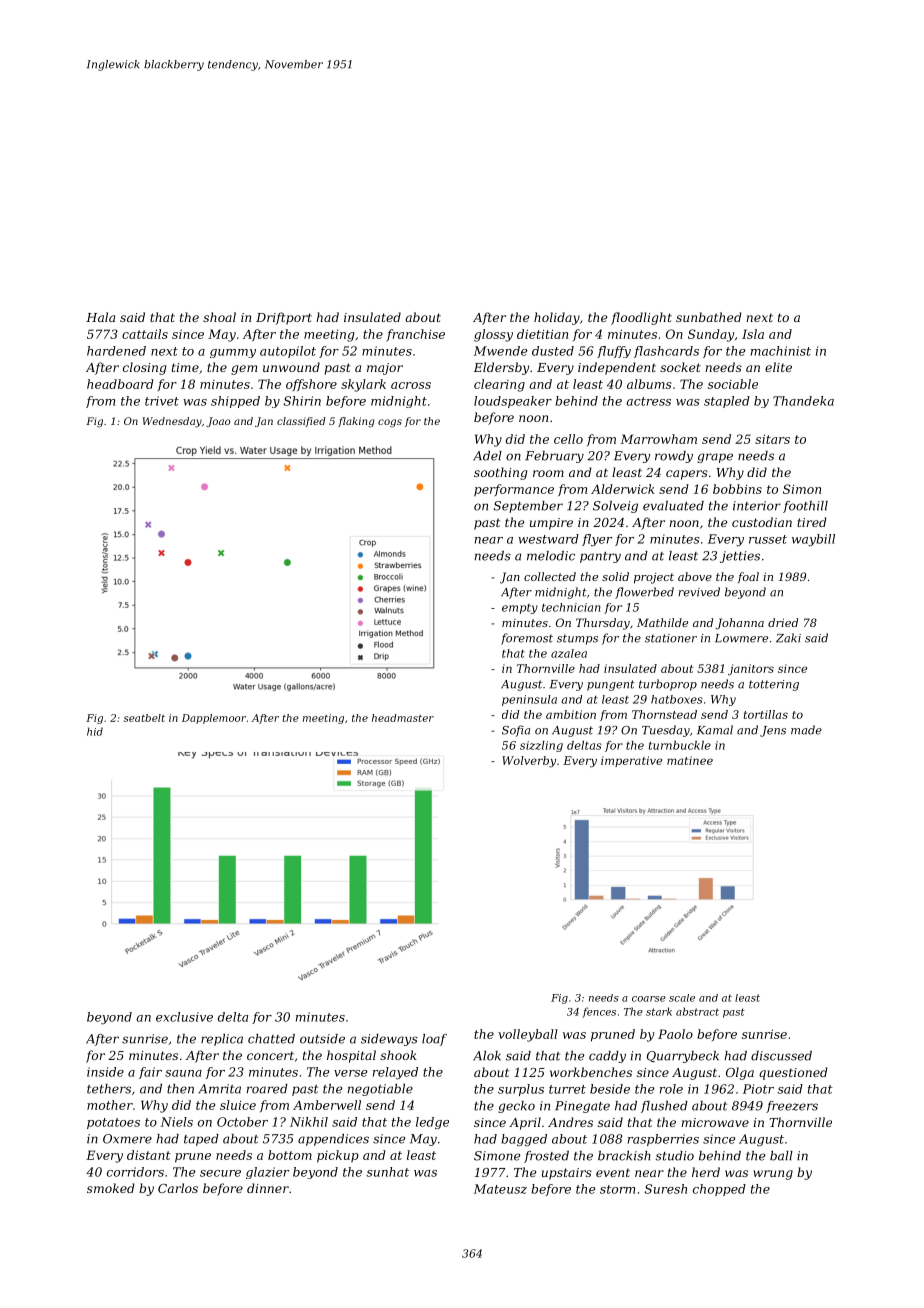 Image resolution: width=924 pixels, height=1308 pixels. I want to click on Zaki, so click(788, 638).
